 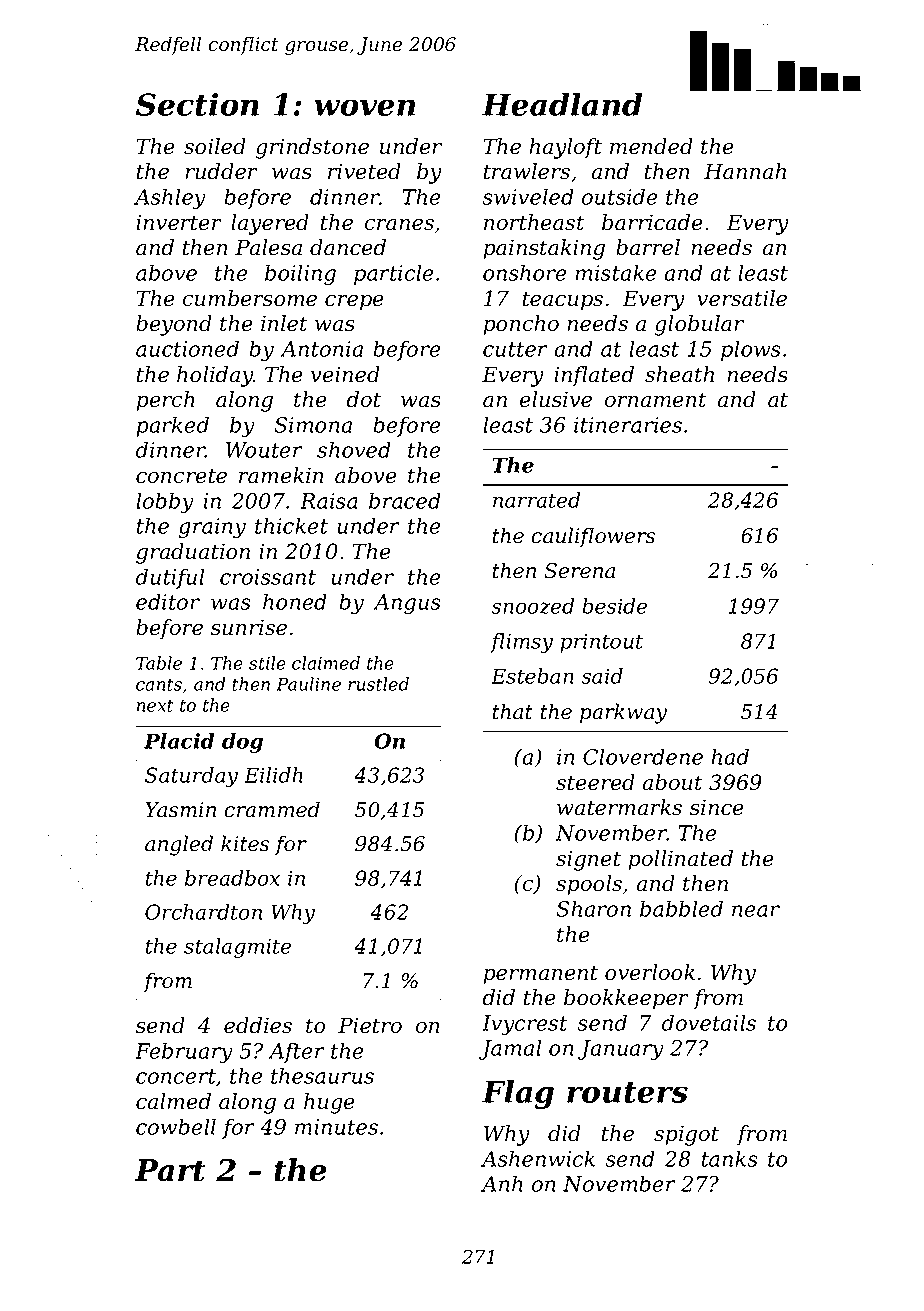 I want to click on signet, so click(x=588, y=860).
